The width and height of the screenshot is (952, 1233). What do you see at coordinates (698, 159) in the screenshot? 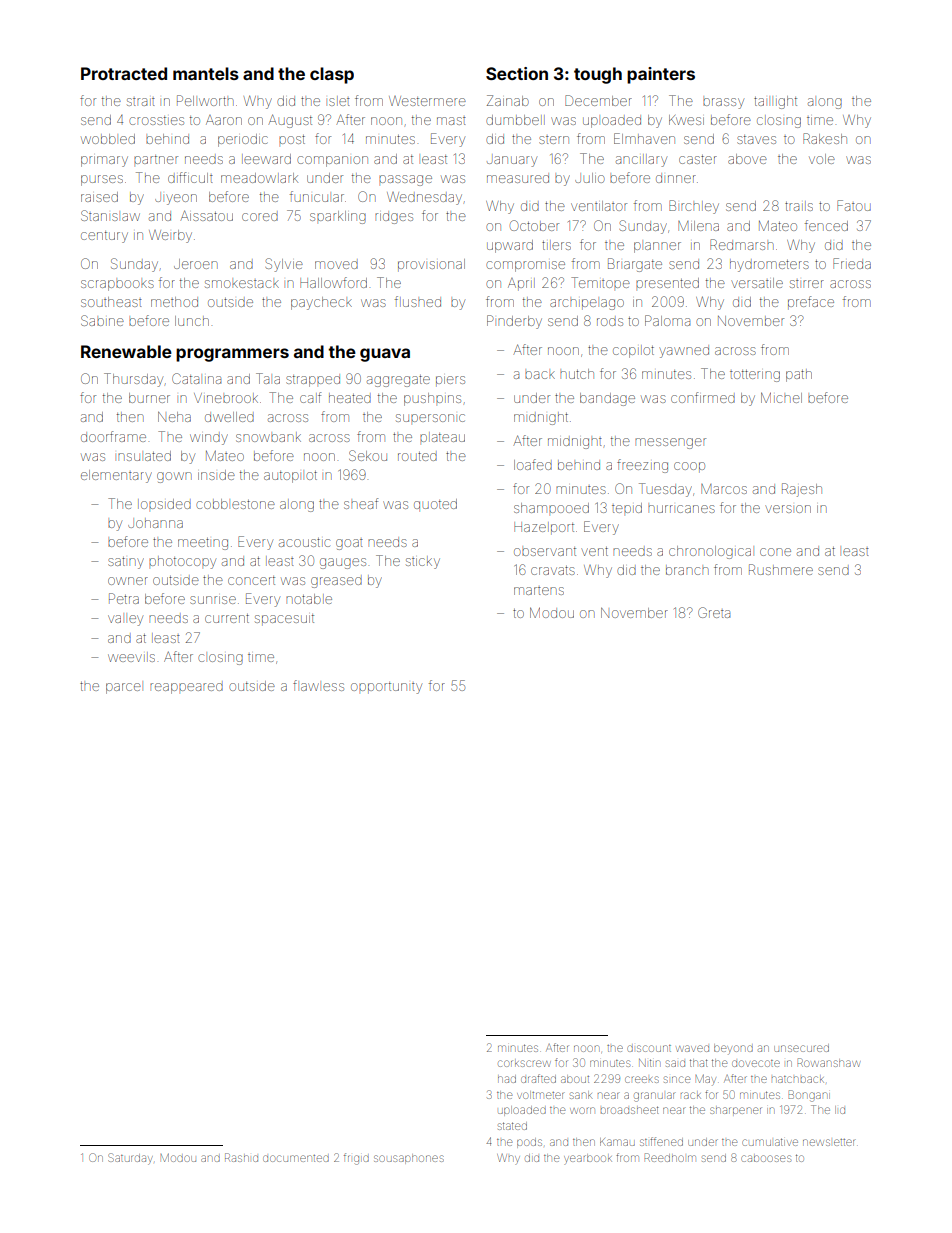
I see `caster` at bounding box center [698, 159].
